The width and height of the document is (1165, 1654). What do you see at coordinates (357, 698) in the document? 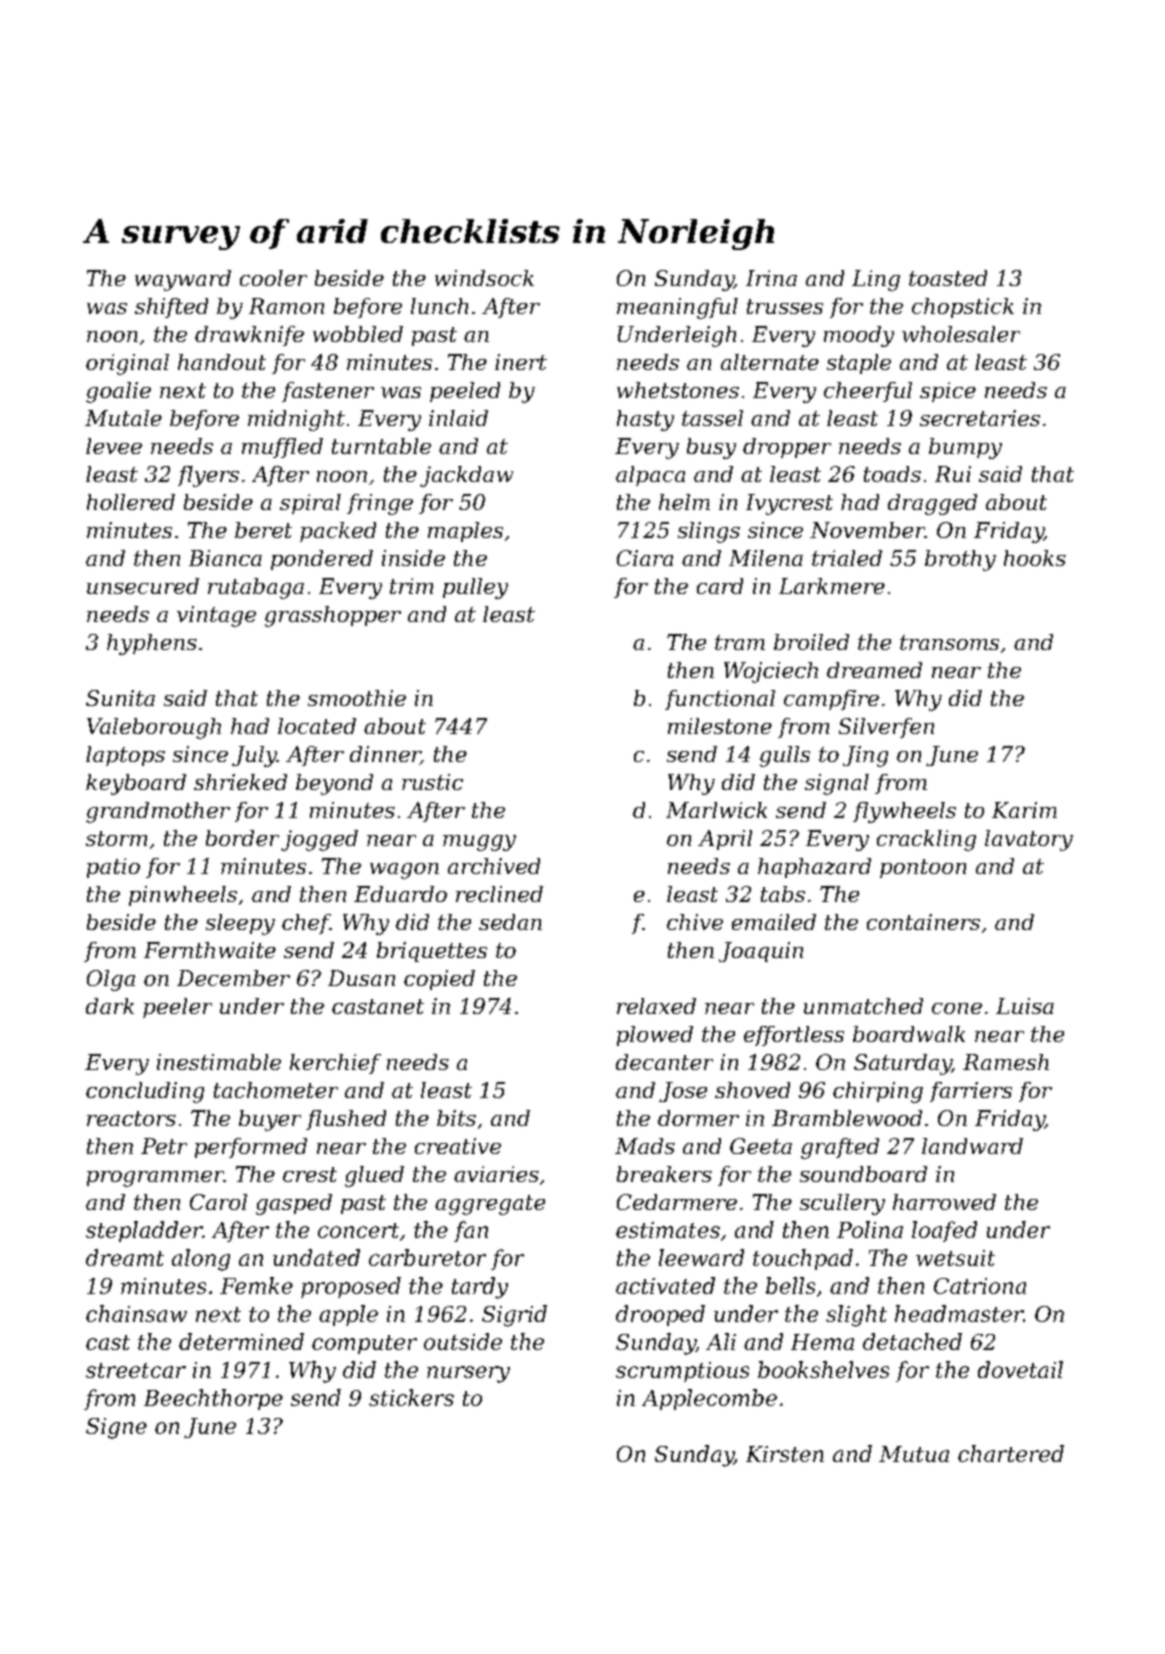
I see `smoothie` at bounding box center [357, 698].
